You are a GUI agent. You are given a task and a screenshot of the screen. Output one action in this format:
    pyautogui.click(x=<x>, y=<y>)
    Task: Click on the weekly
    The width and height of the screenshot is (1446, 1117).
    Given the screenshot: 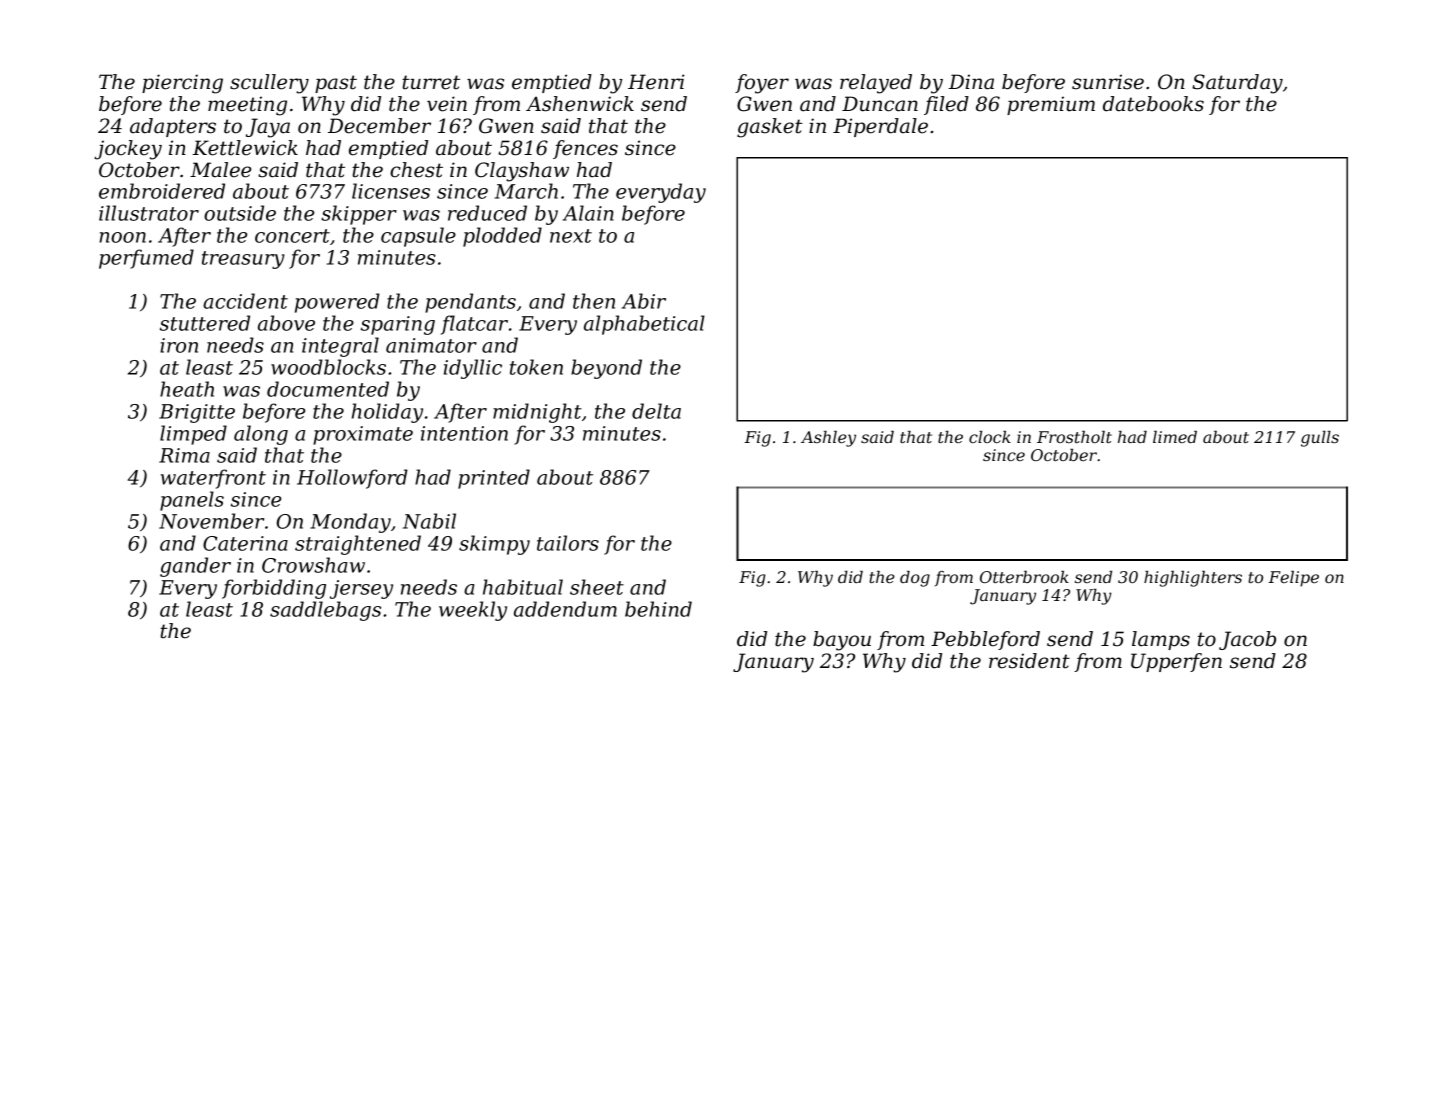 What is the action you would take?
    pyautogui.click(x=473, y=611)
